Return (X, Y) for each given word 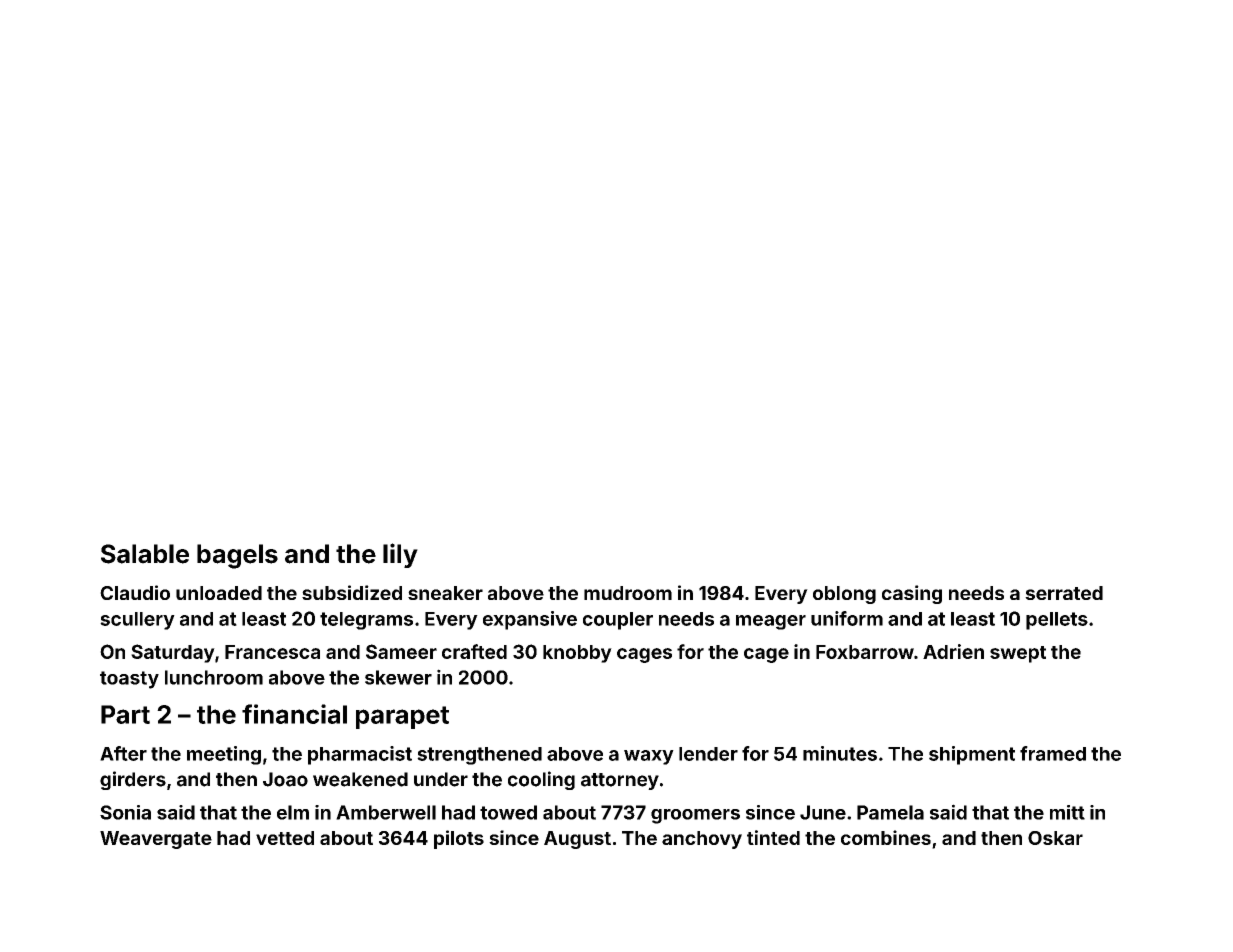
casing (912, 594)
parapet (402, 717)
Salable (145, 554)
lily (400, 555)
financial (294, 714)
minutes (840, 753)
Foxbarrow (865, 652)
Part (125, 714)
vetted (285, 838)
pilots (459, 839)
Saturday (173, 653)
